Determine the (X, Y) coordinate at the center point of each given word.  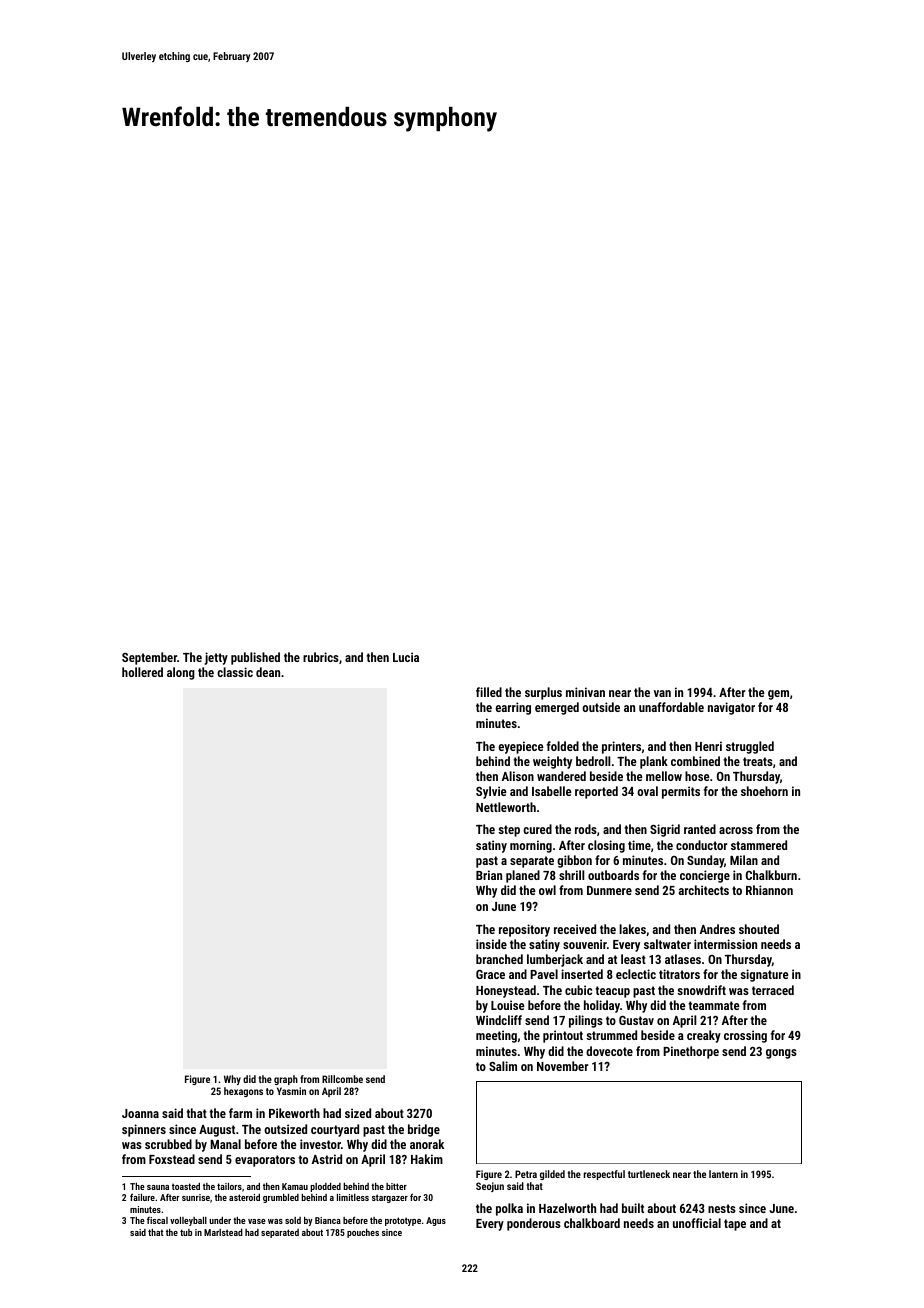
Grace (490, 974)
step (509, 831)
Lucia (406, 657)
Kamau (295, 1186)
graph (286, 1080)
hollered (142, 672)
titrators (679, 974)
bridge (424, 1130)
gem (778, 695)
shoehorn (764, 791)
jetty (216, 658)
